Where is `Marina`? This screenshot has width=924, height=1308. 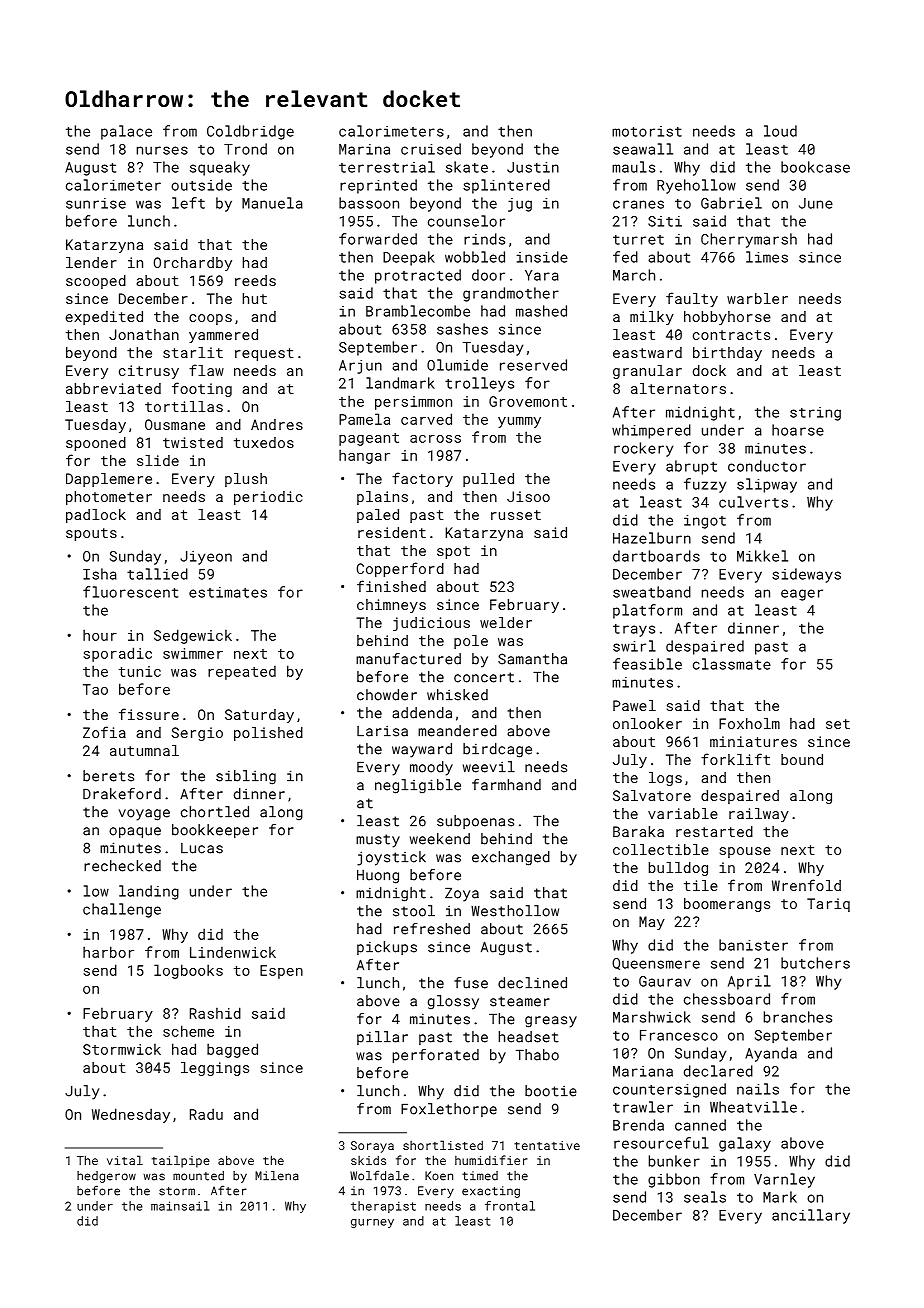
Marina is located at coordinates (364, 149).
